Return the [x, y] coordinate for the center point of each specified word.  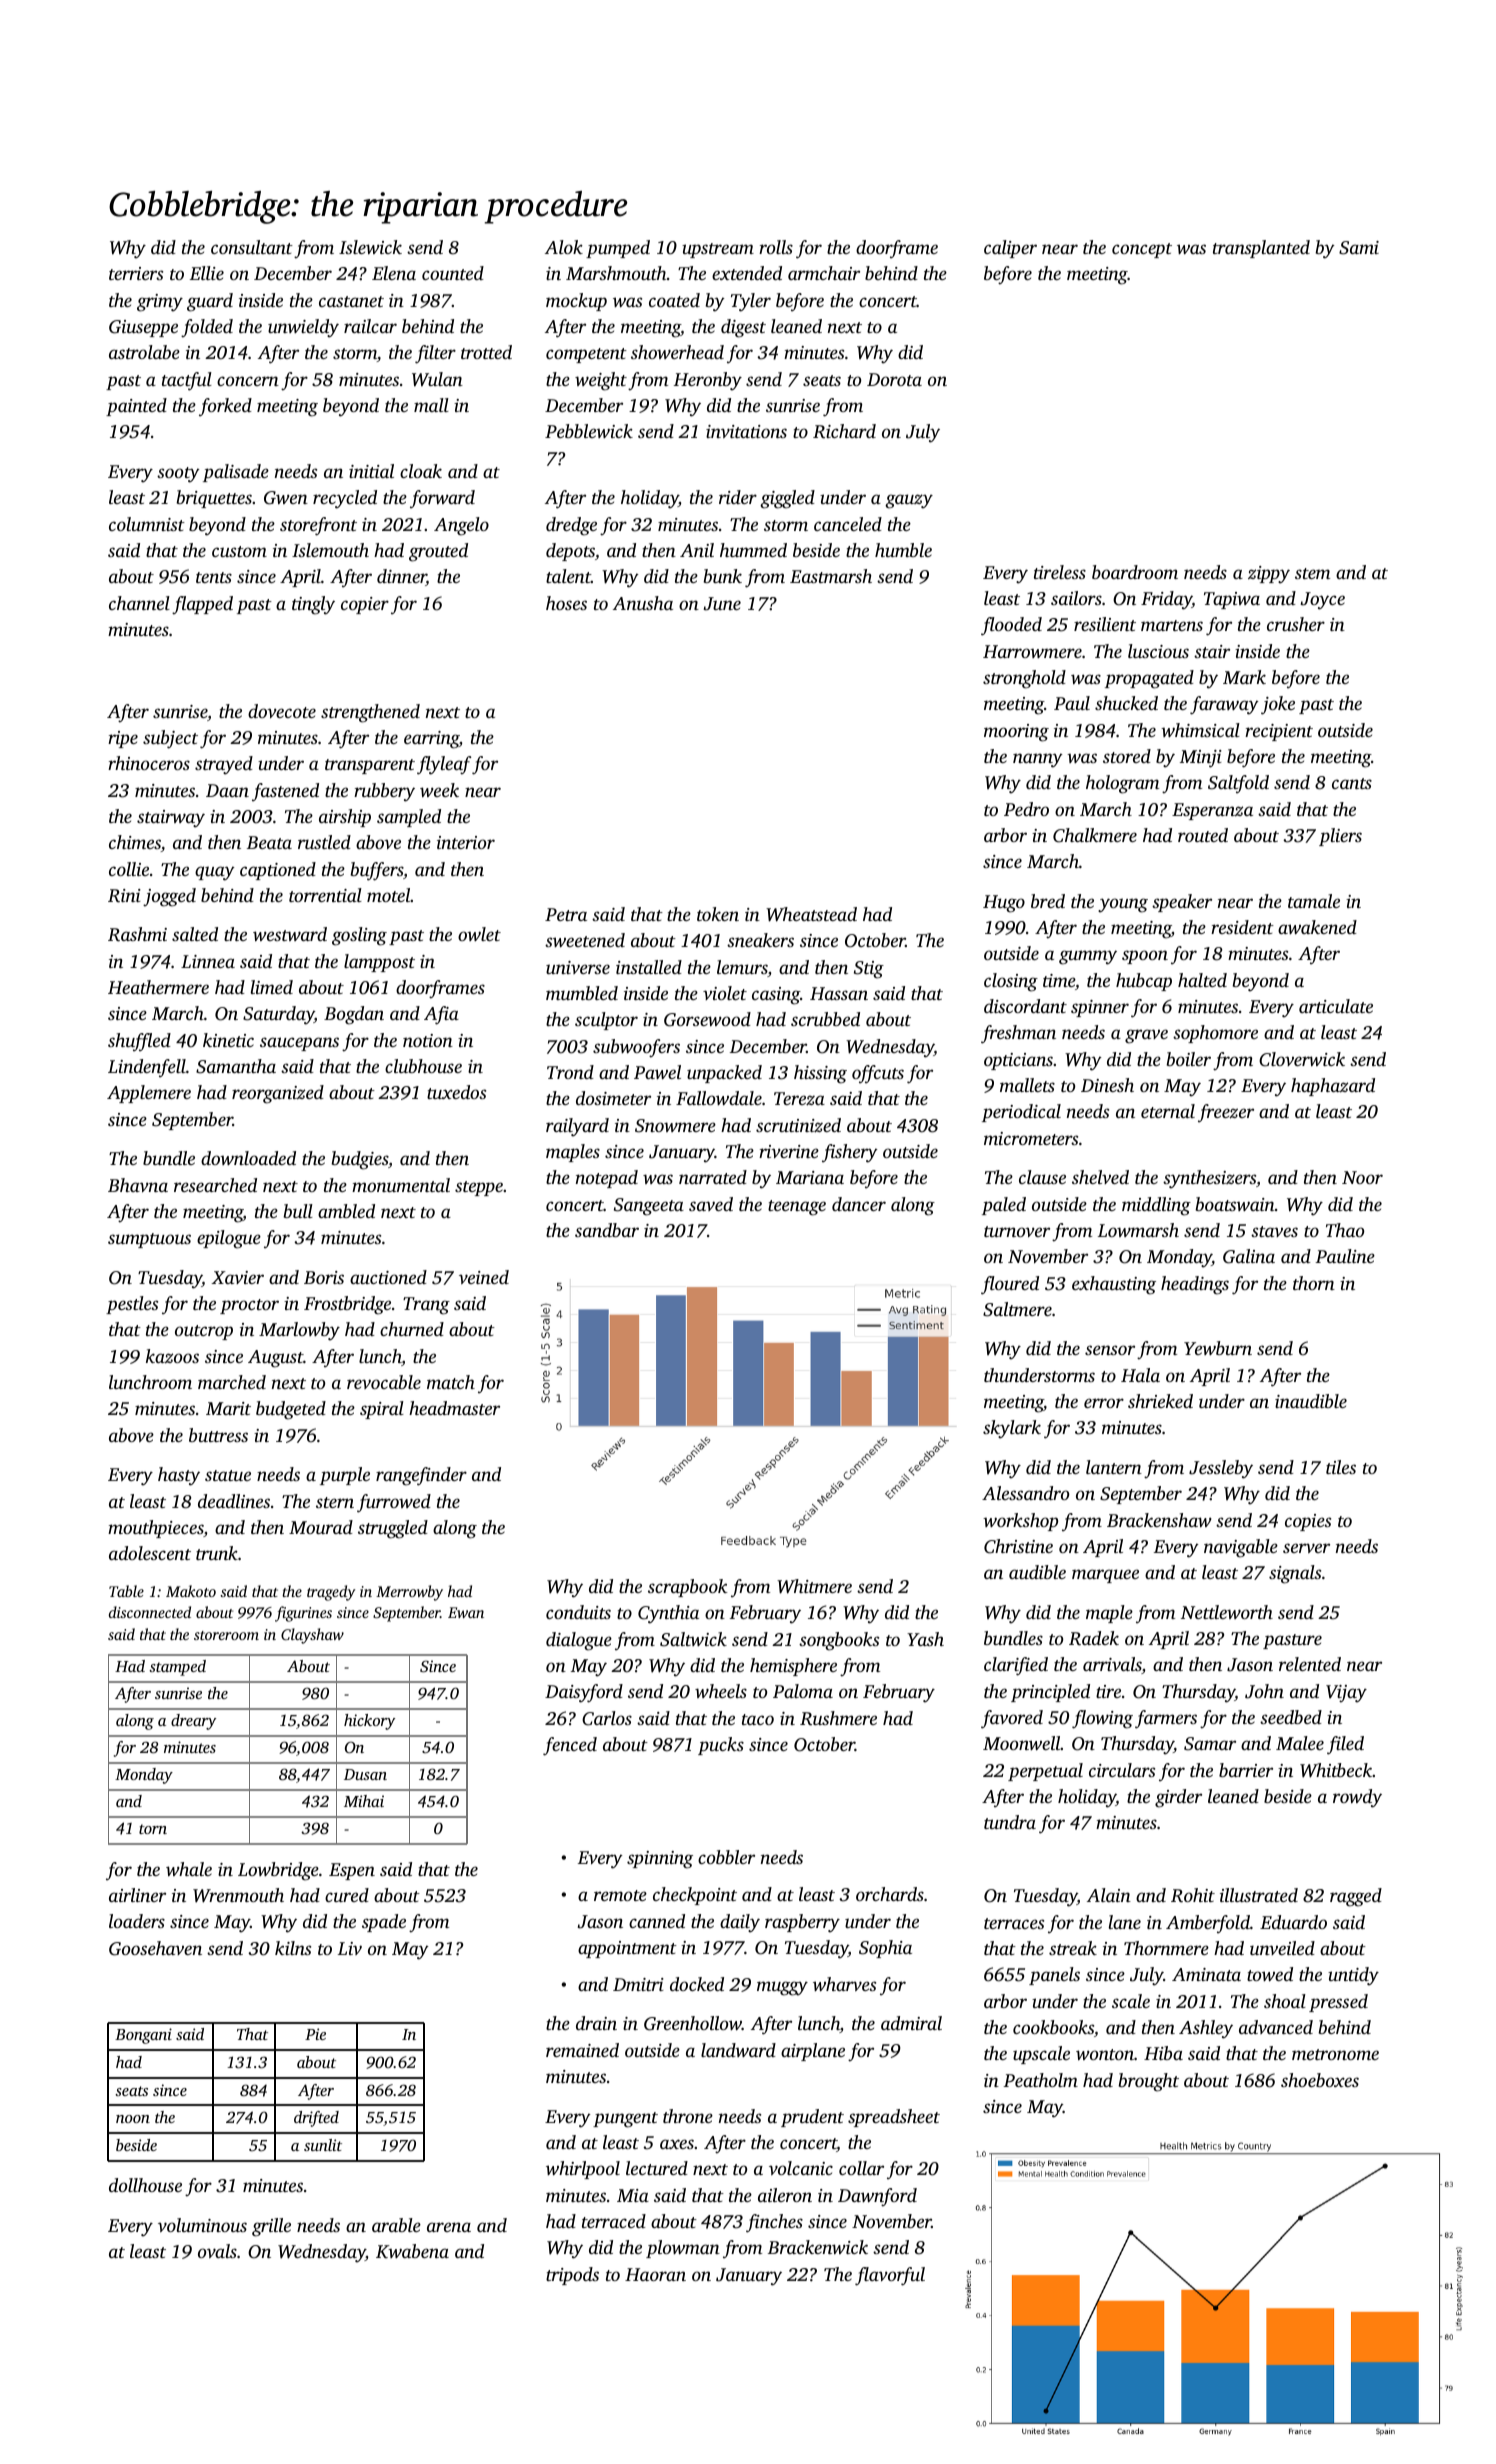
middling [1156, 1206]
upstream [718, 250]
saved [711, 1204]
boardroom [1135, 572]
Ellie [207, 273]
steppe [479, 1188]
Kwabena [412, 2251]
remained [582, 2050]
